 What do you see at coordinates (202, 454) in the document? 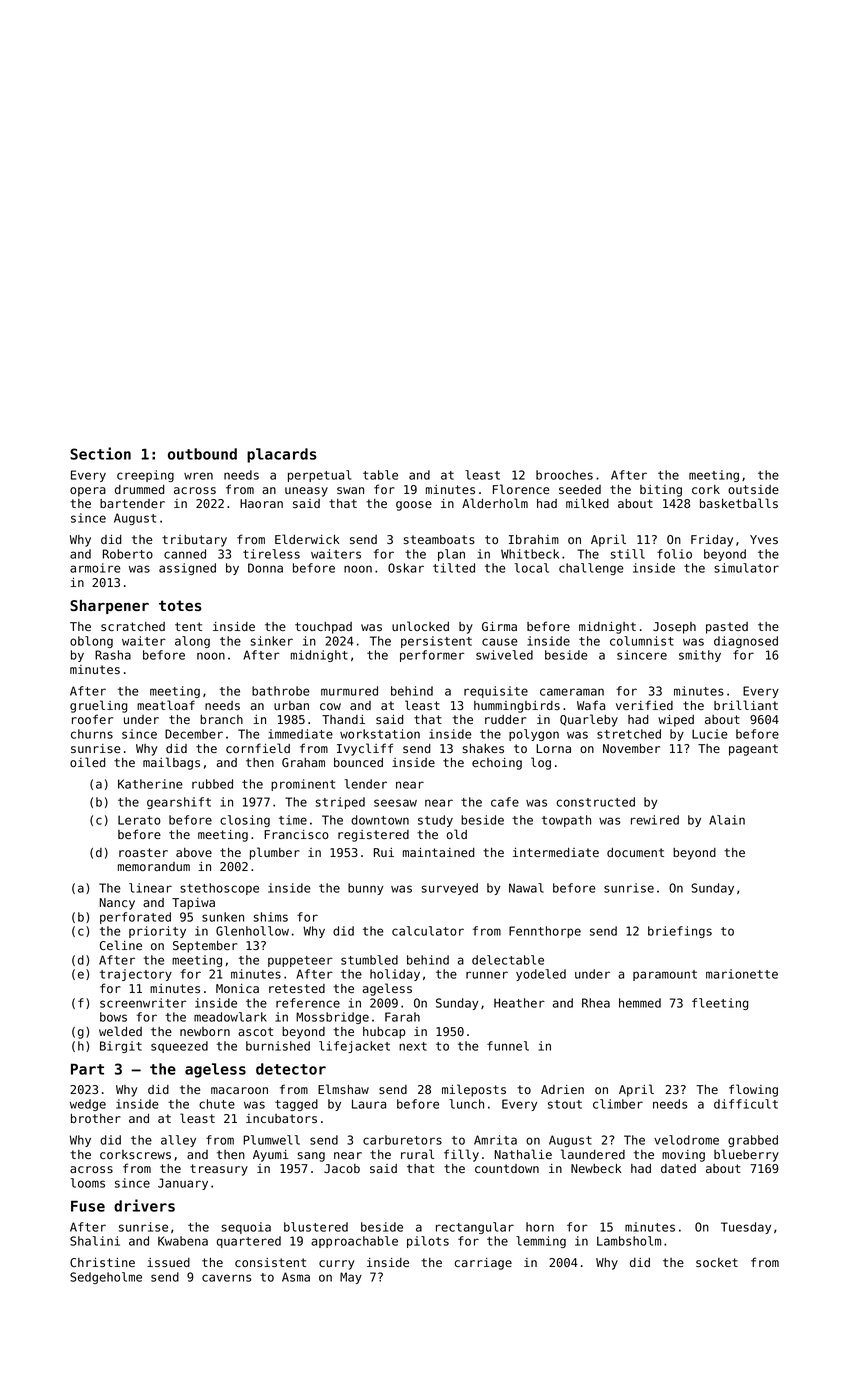
I see `outbound` at bounding box center [202, 454].
